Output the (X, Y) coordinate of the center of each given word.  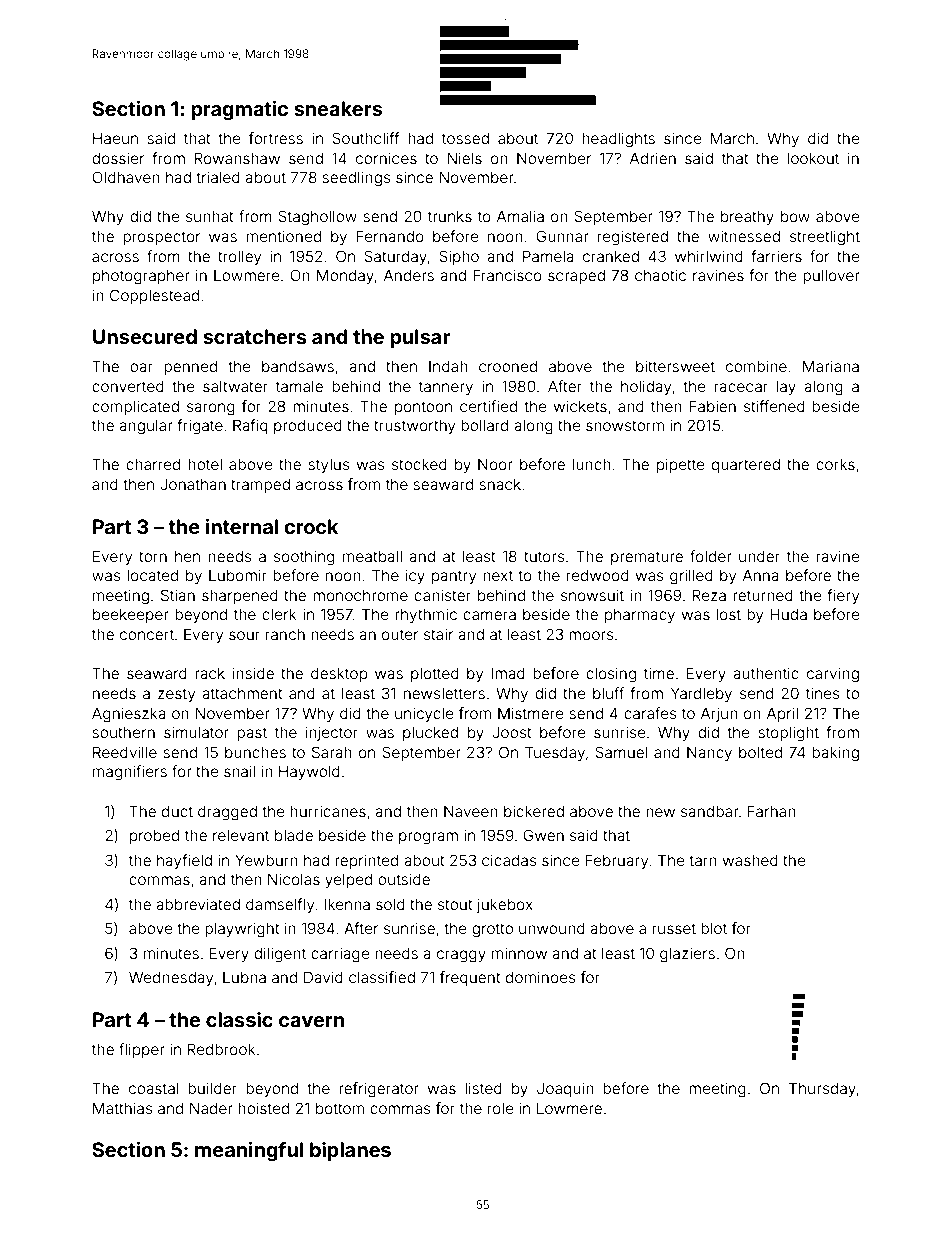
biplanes (350, 1151)
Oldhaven (126, 177)
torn (153, 556)
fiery (843, 596)
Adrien (653, 158)
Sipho (459, 257)
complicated (135, 407)
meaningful (249, 1152)
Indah (448, 366)
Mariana (831, 366)
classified (382, 977)
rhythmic (426, 615)
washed (750, 860)
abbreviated (198, 904)
